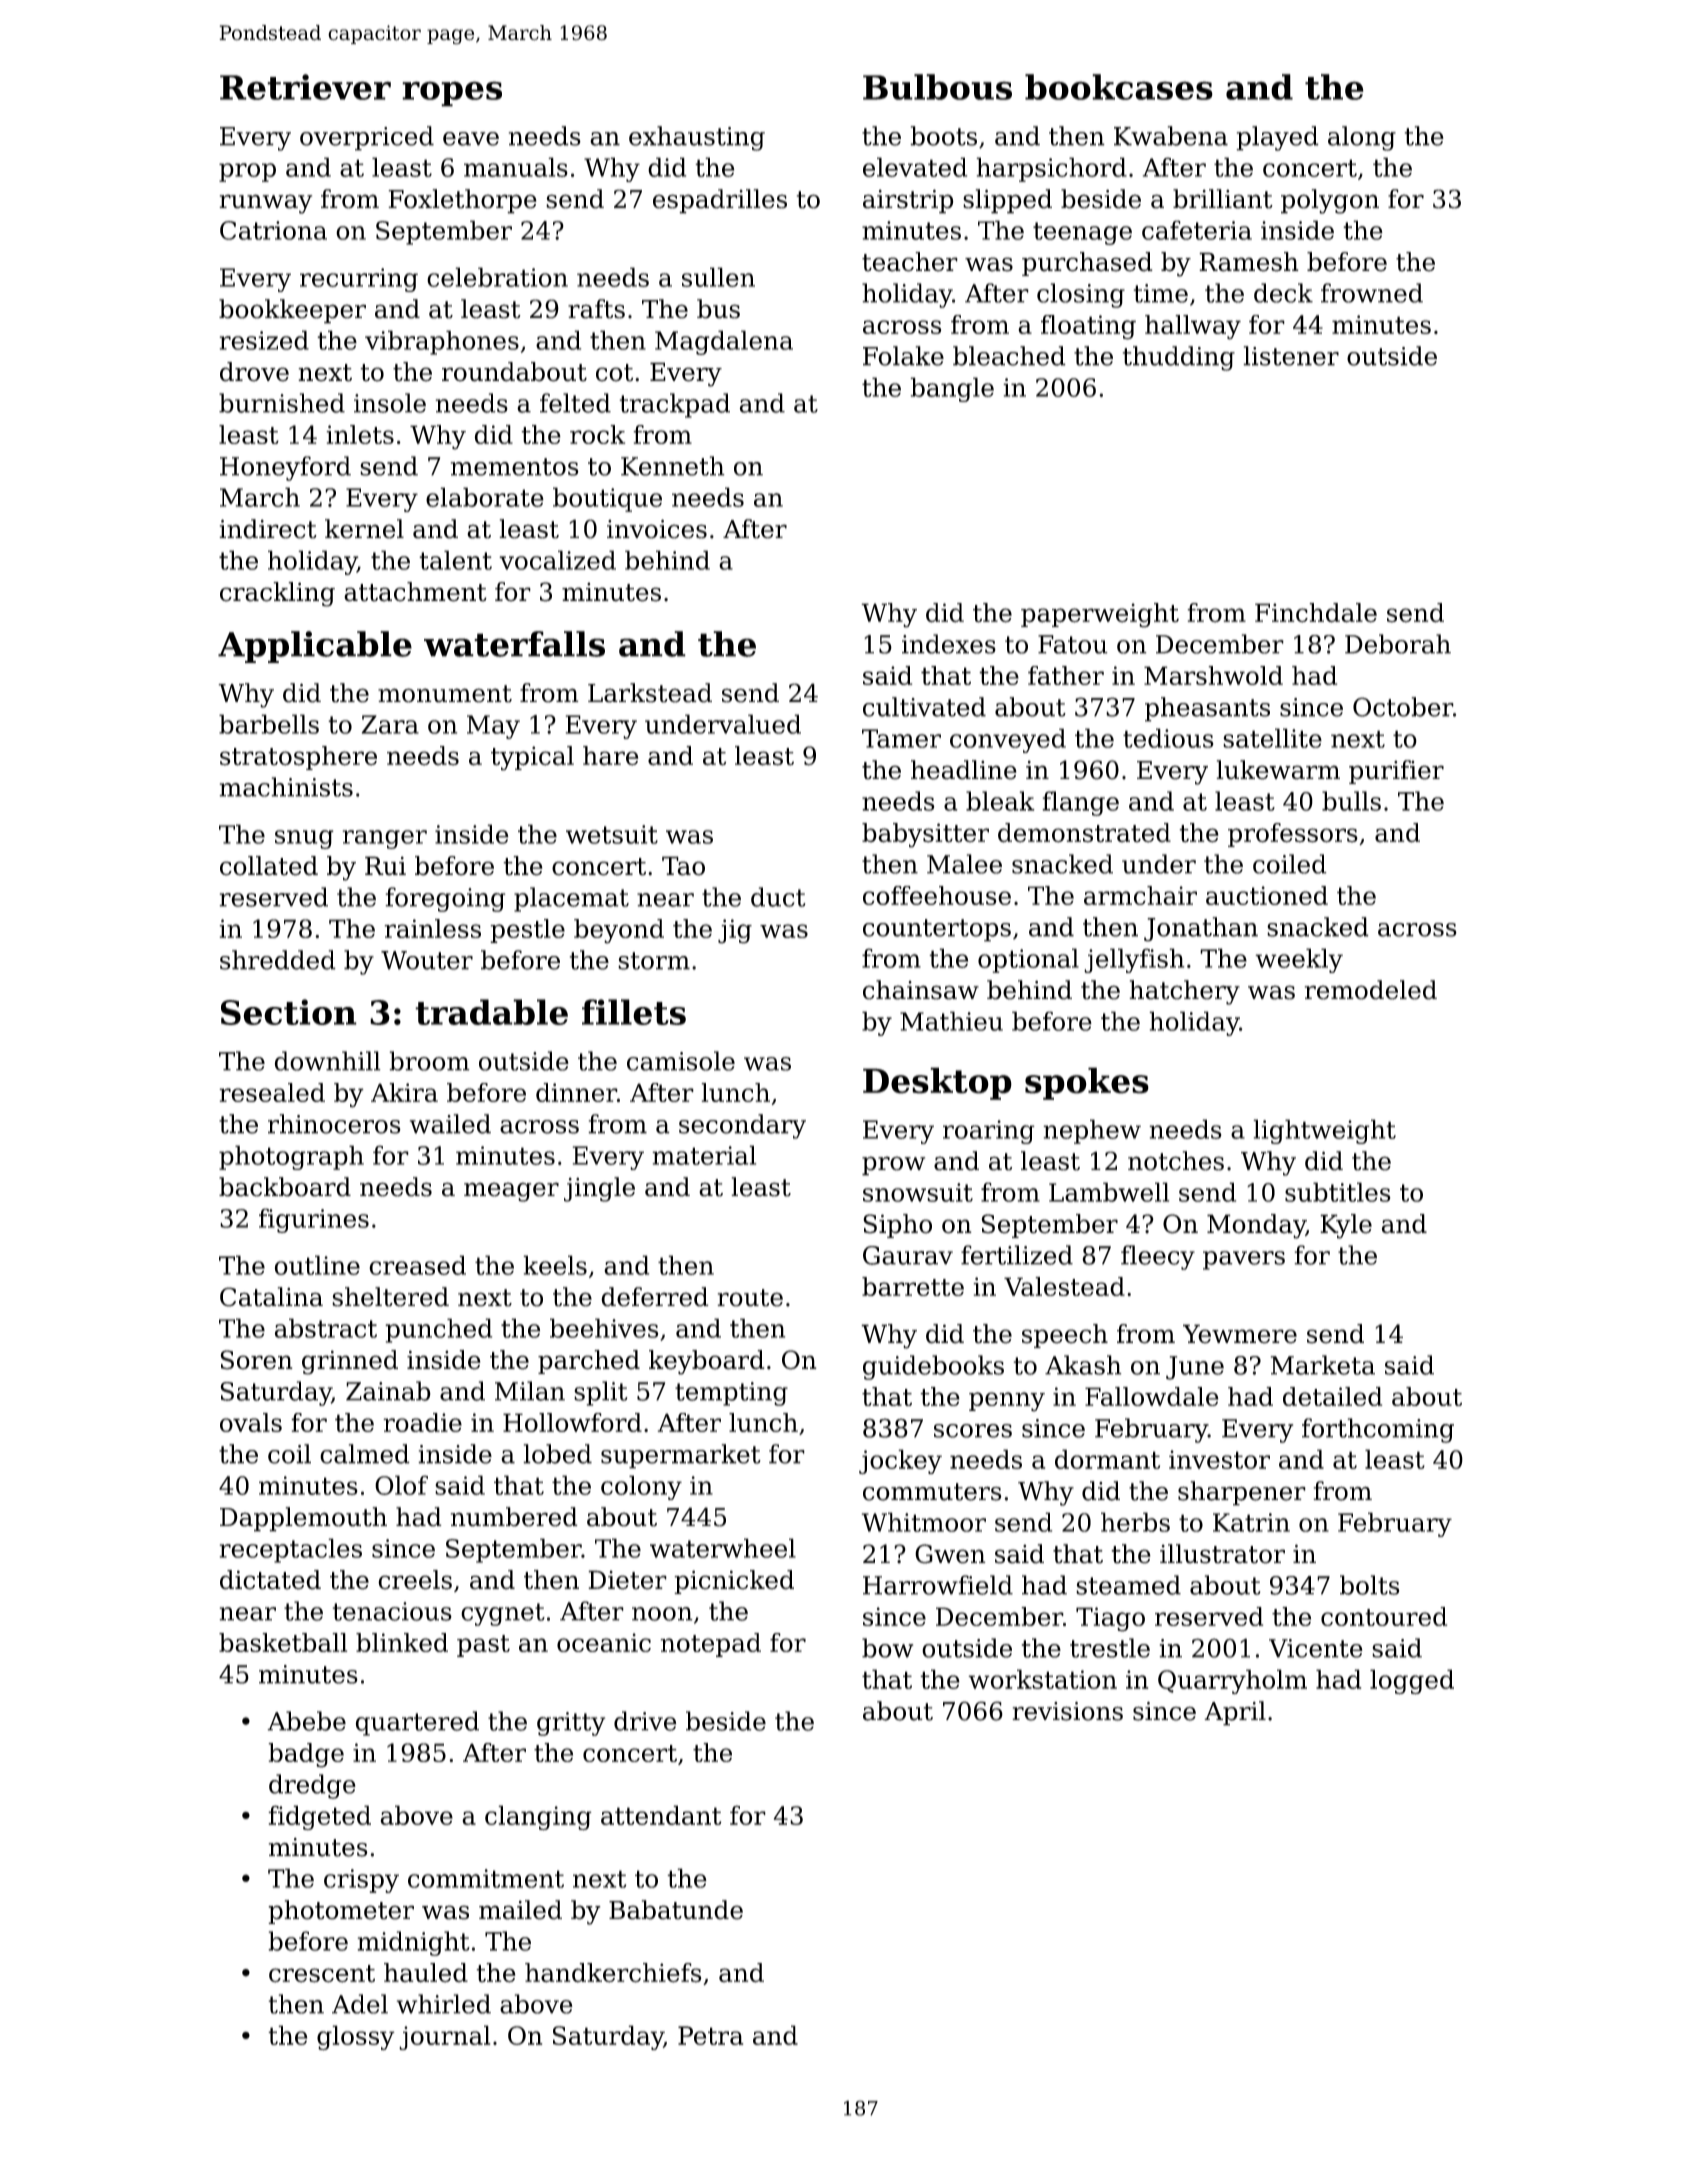 The height and width of the page is (2178, 1683). I want to click on purifier, so click(1396, 772).
